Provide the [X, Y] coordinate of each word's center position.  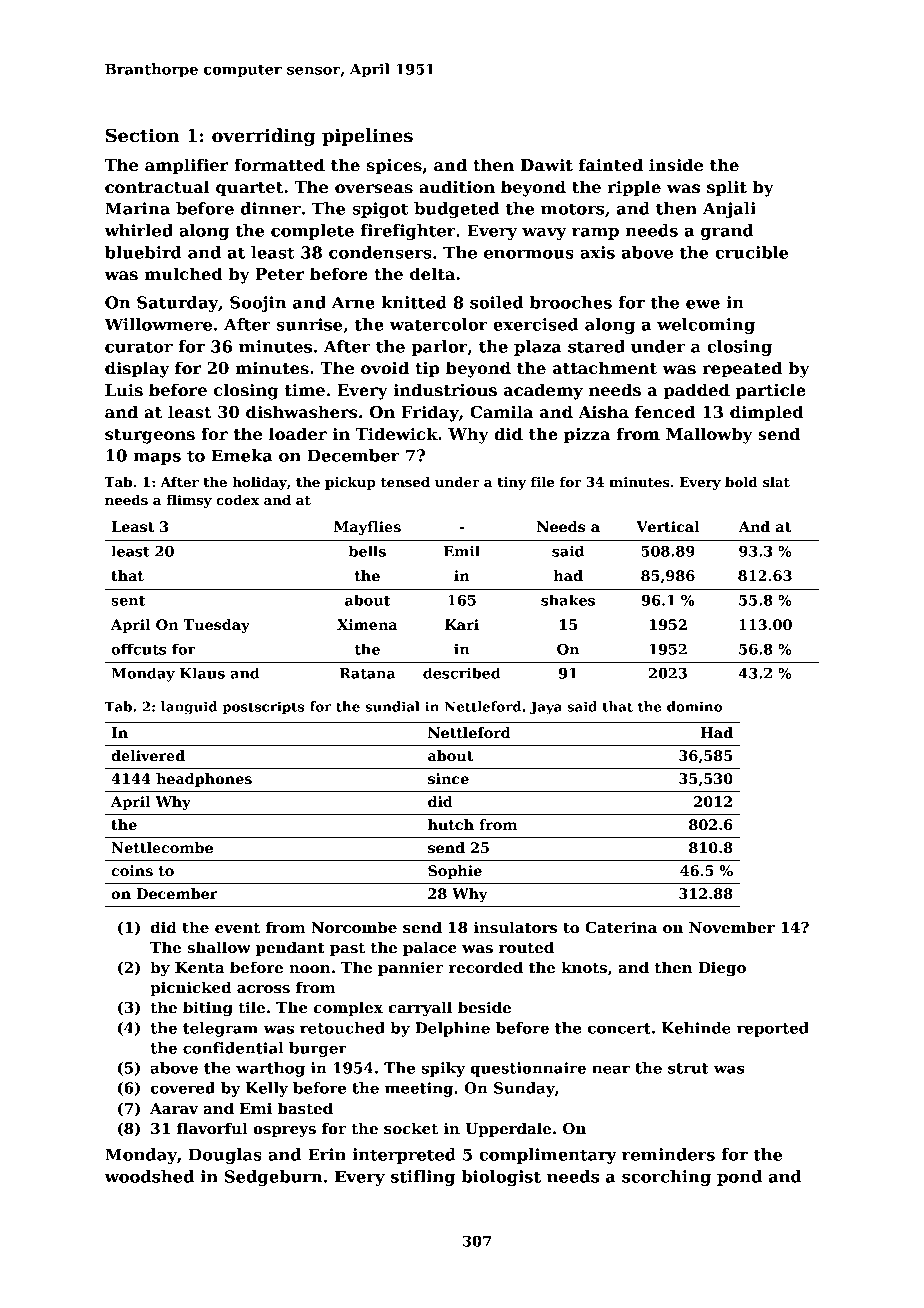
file [542, 481]
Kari [462, 624]
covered [183, 1088]
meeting [419, 1089]
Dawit [547, 165]
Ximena [367, 624]
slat [776, 481]
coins [132, 870]
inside [676, 165]
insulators [515, 927]
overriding [264, 137]
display [137, 369]
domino [694, 706]
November [732, 927]
